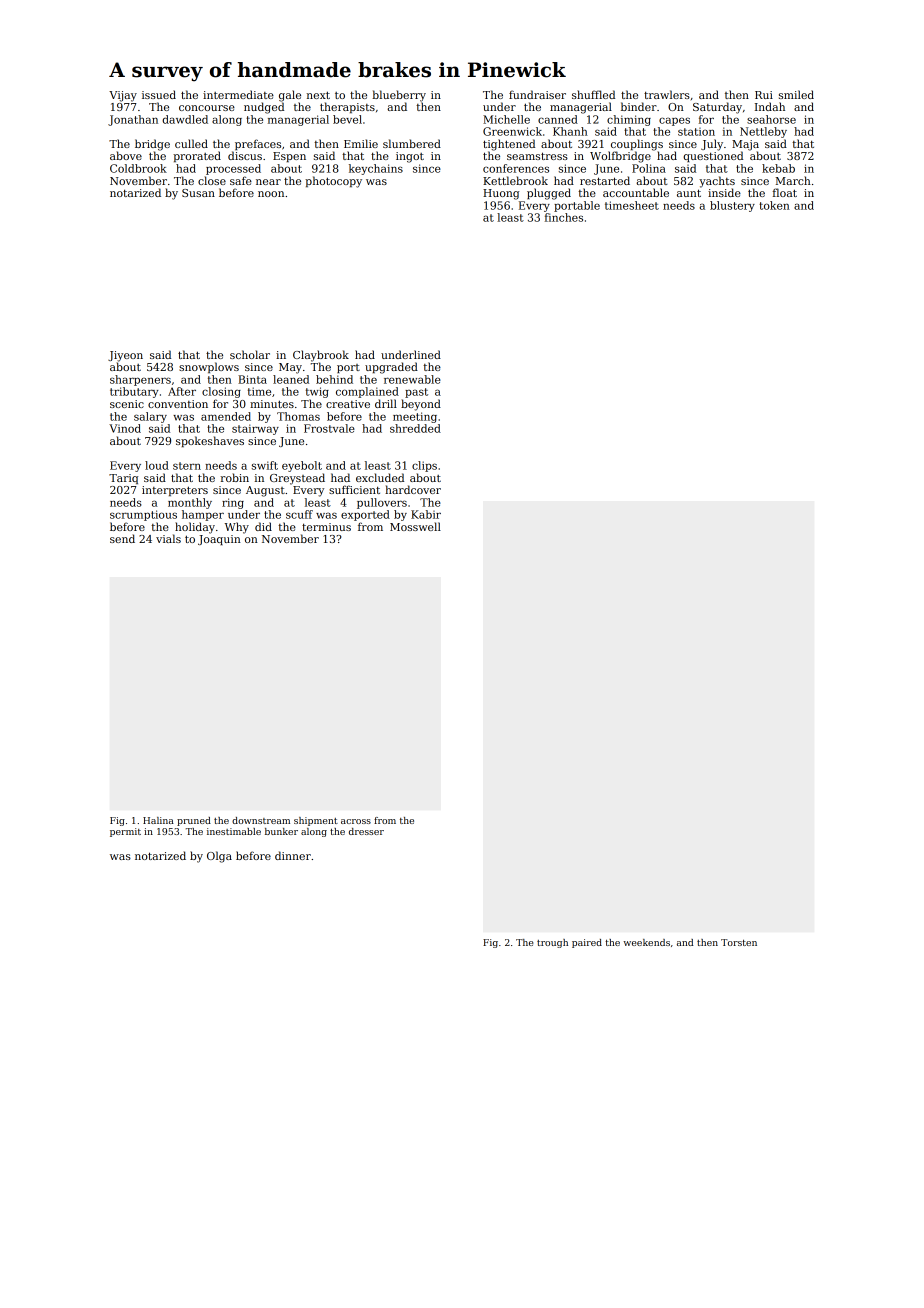  Describe the element at coordinates (382, 503) in the screenshot. I see `pullovers` at that location.
